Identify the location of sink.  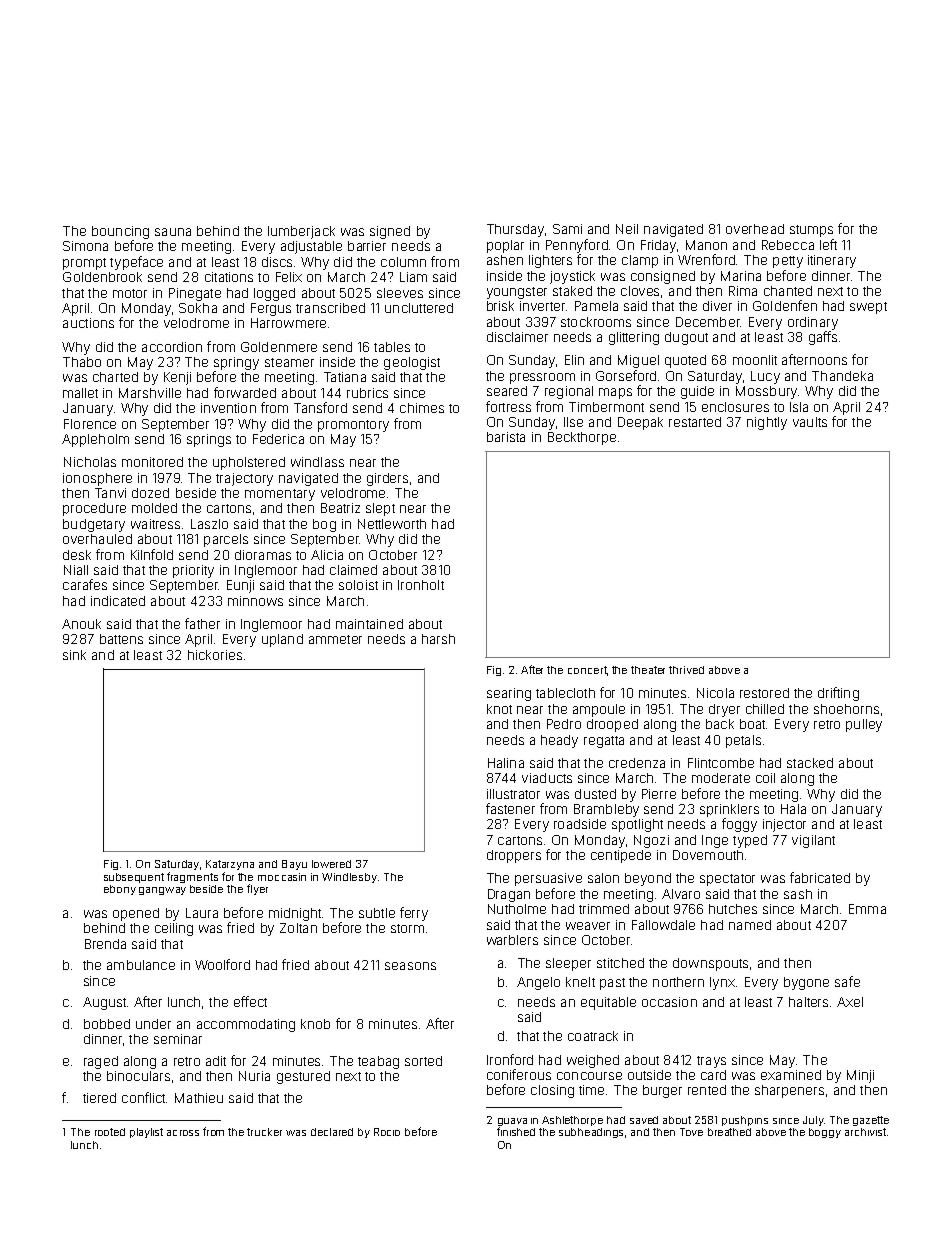
(74, 655).
